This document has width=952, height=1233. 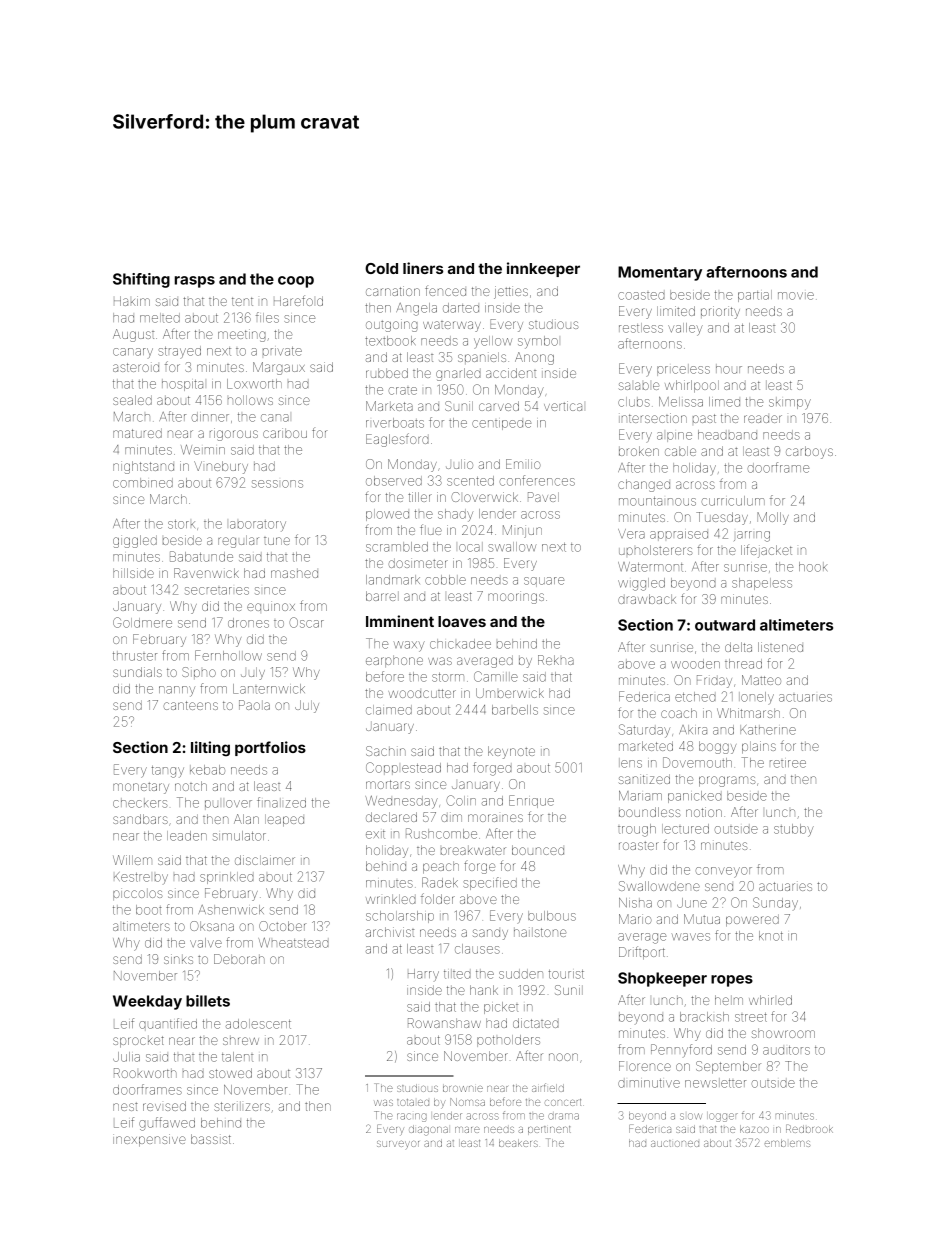 I want to click on skimpy, so click(x=790, y=403).
